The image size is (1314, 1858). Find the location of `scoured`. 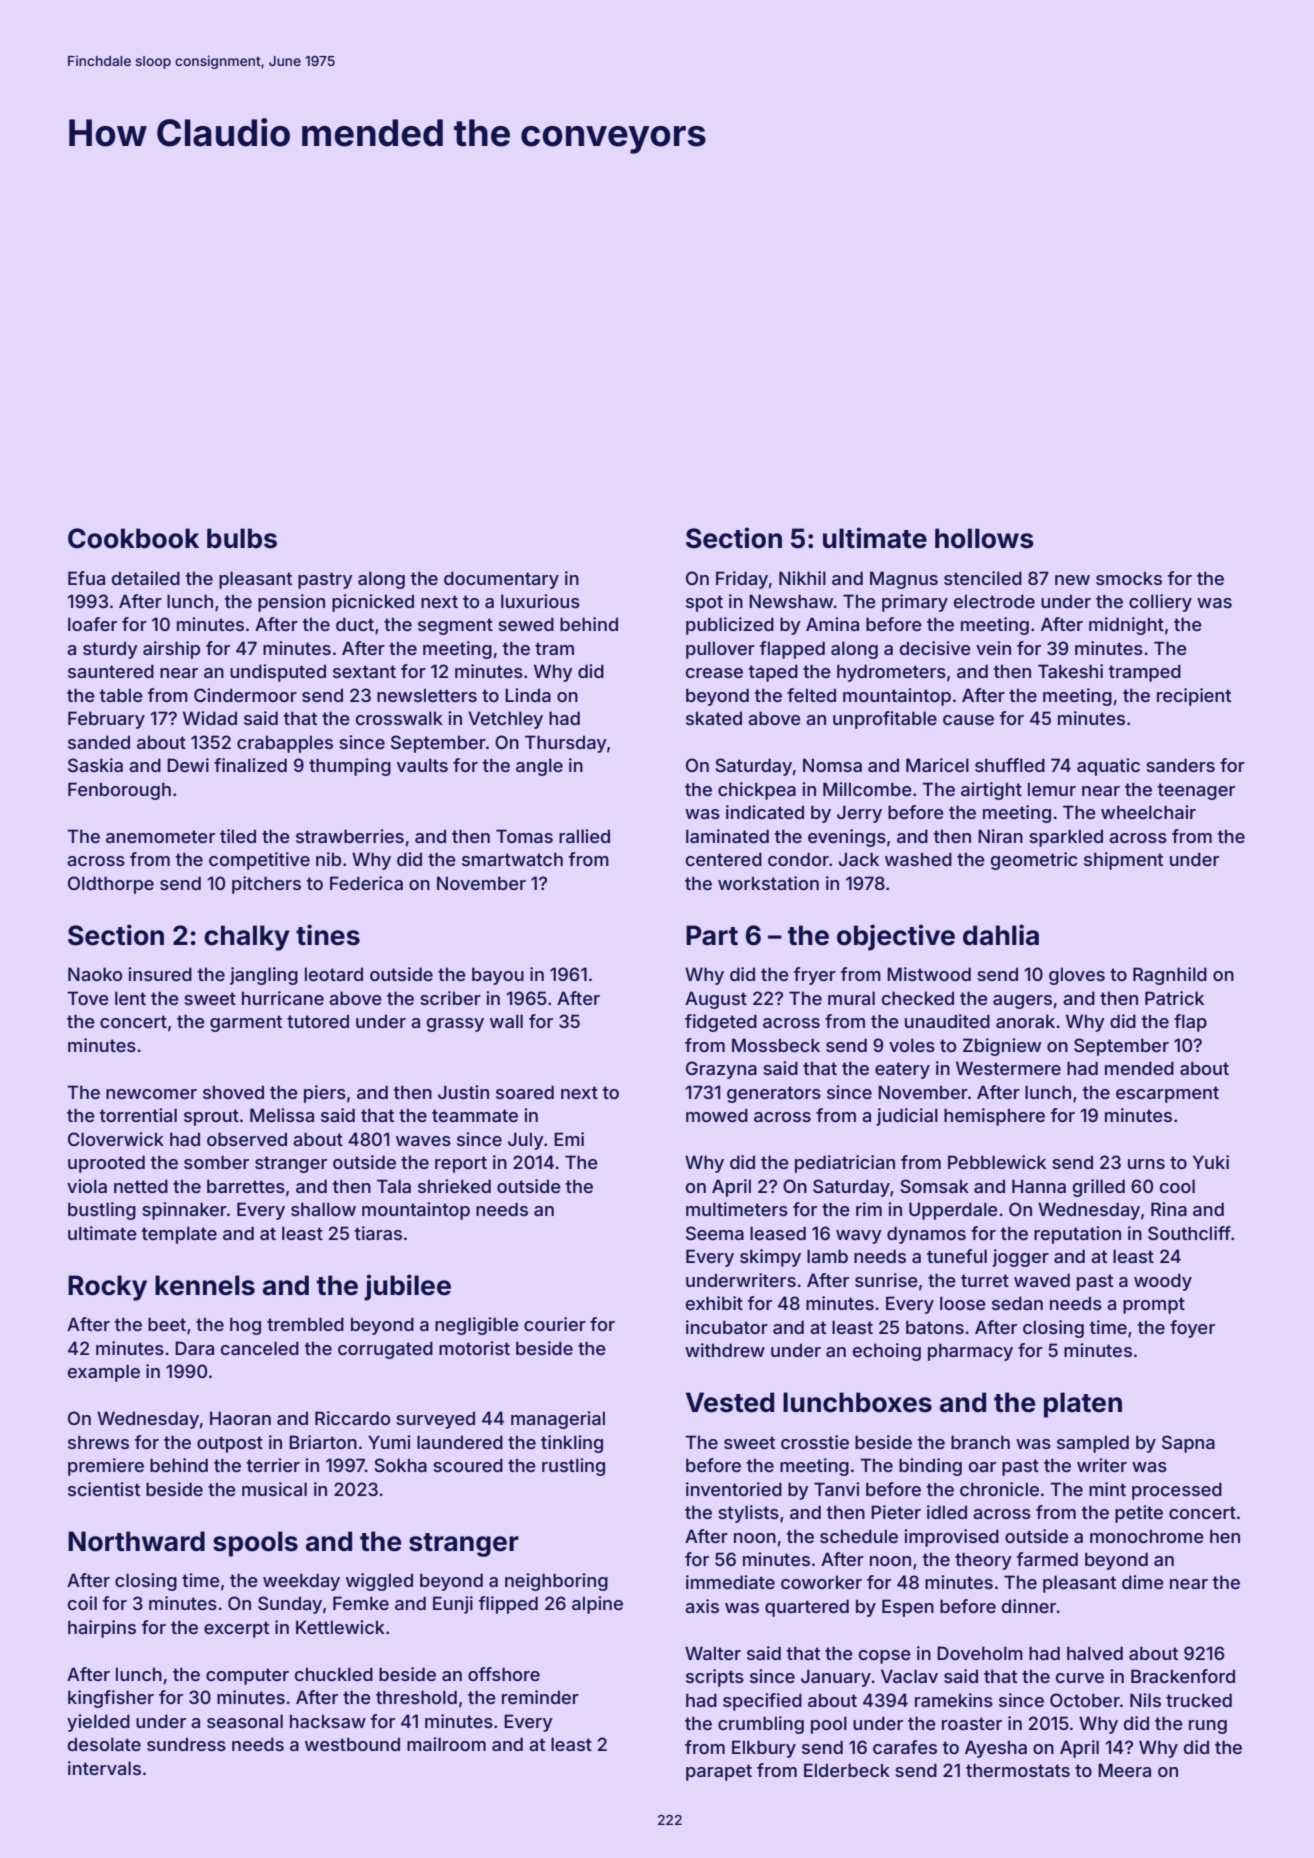

scoured is located at coordinates (468, 1465).
